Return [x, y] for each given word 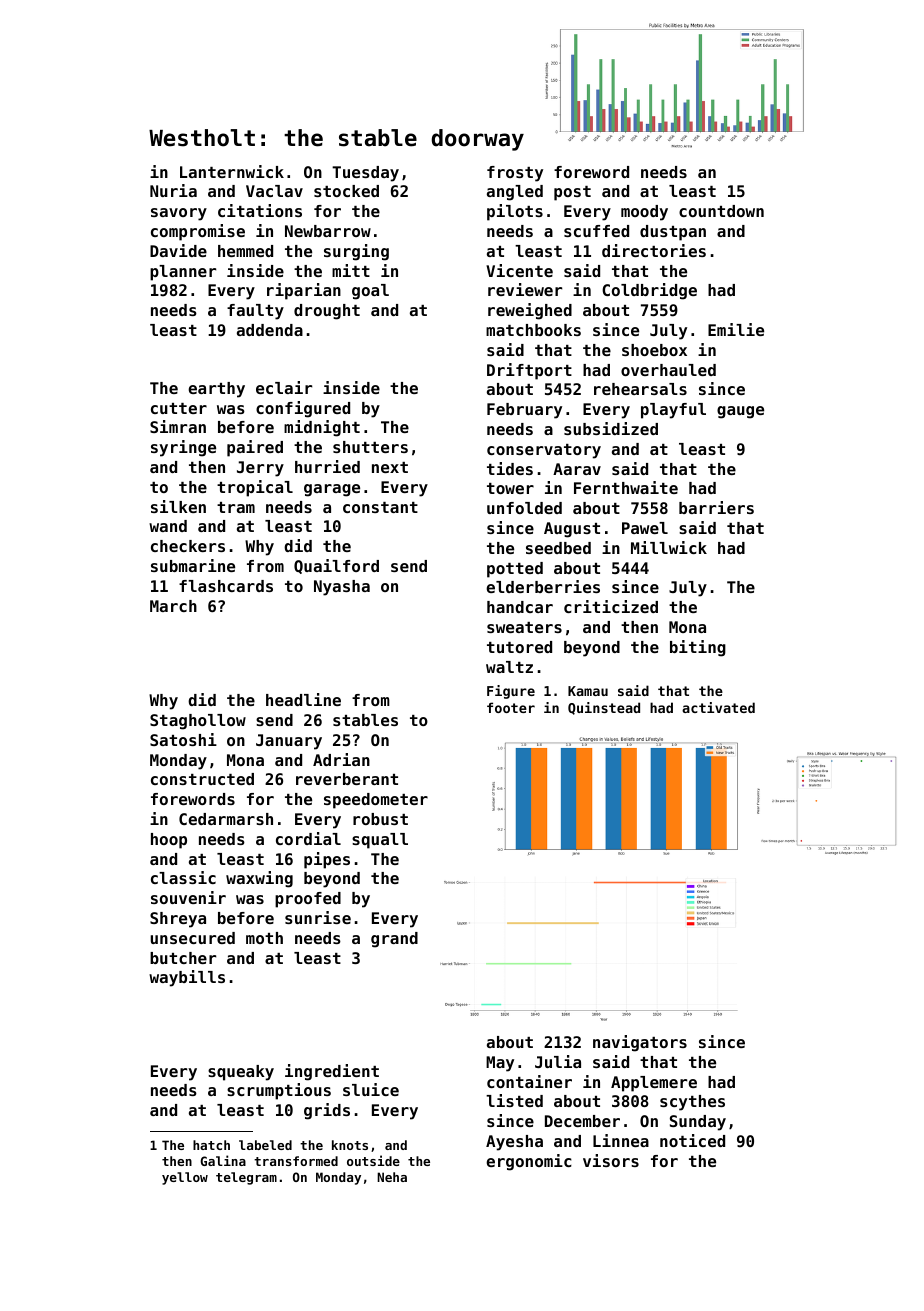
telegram [246, 1178]
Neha [392, 1177]
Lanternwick [232, 171]
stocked [346, 191]
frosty [515, 174]
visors [611, 1160]
